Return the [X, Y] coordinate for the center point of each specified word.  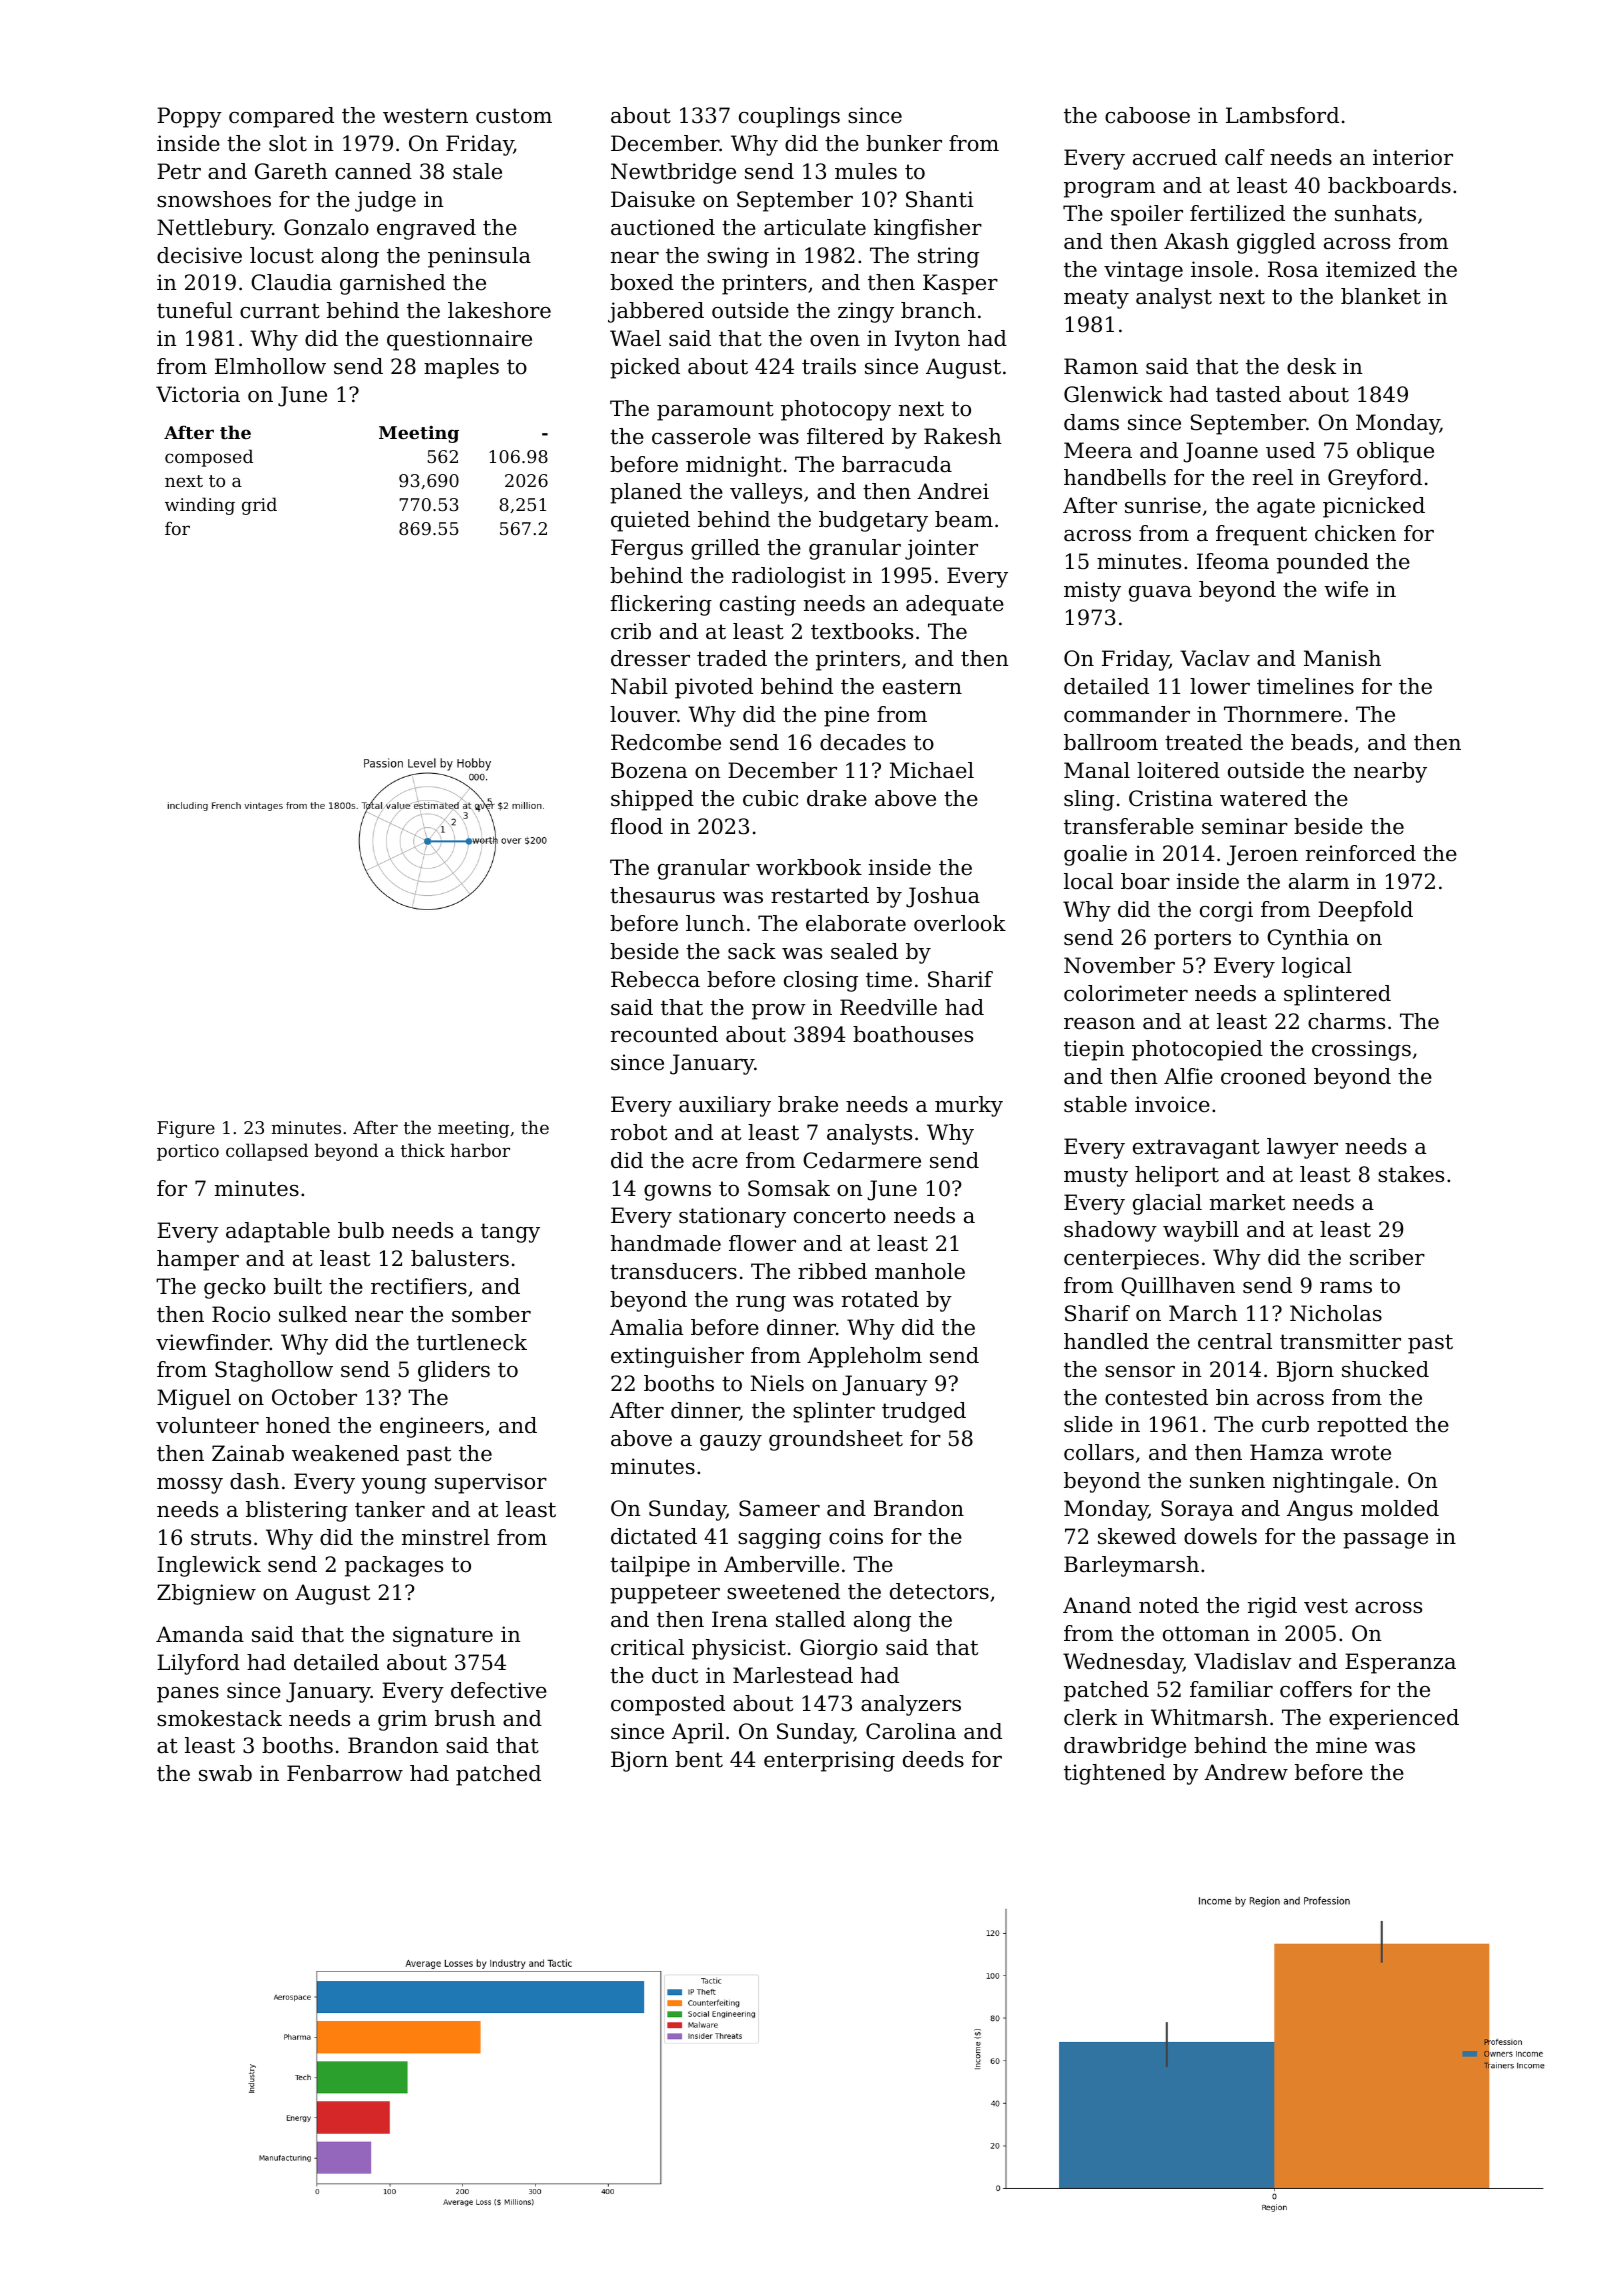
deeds [933, 1759]
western [425, 116]
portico [188, 1152]
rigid [1272, 1607]
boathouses [913, 1034]
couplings [789, 117]
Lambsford [1282, 115]
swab [225, 1773]
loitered [1178, 770]
